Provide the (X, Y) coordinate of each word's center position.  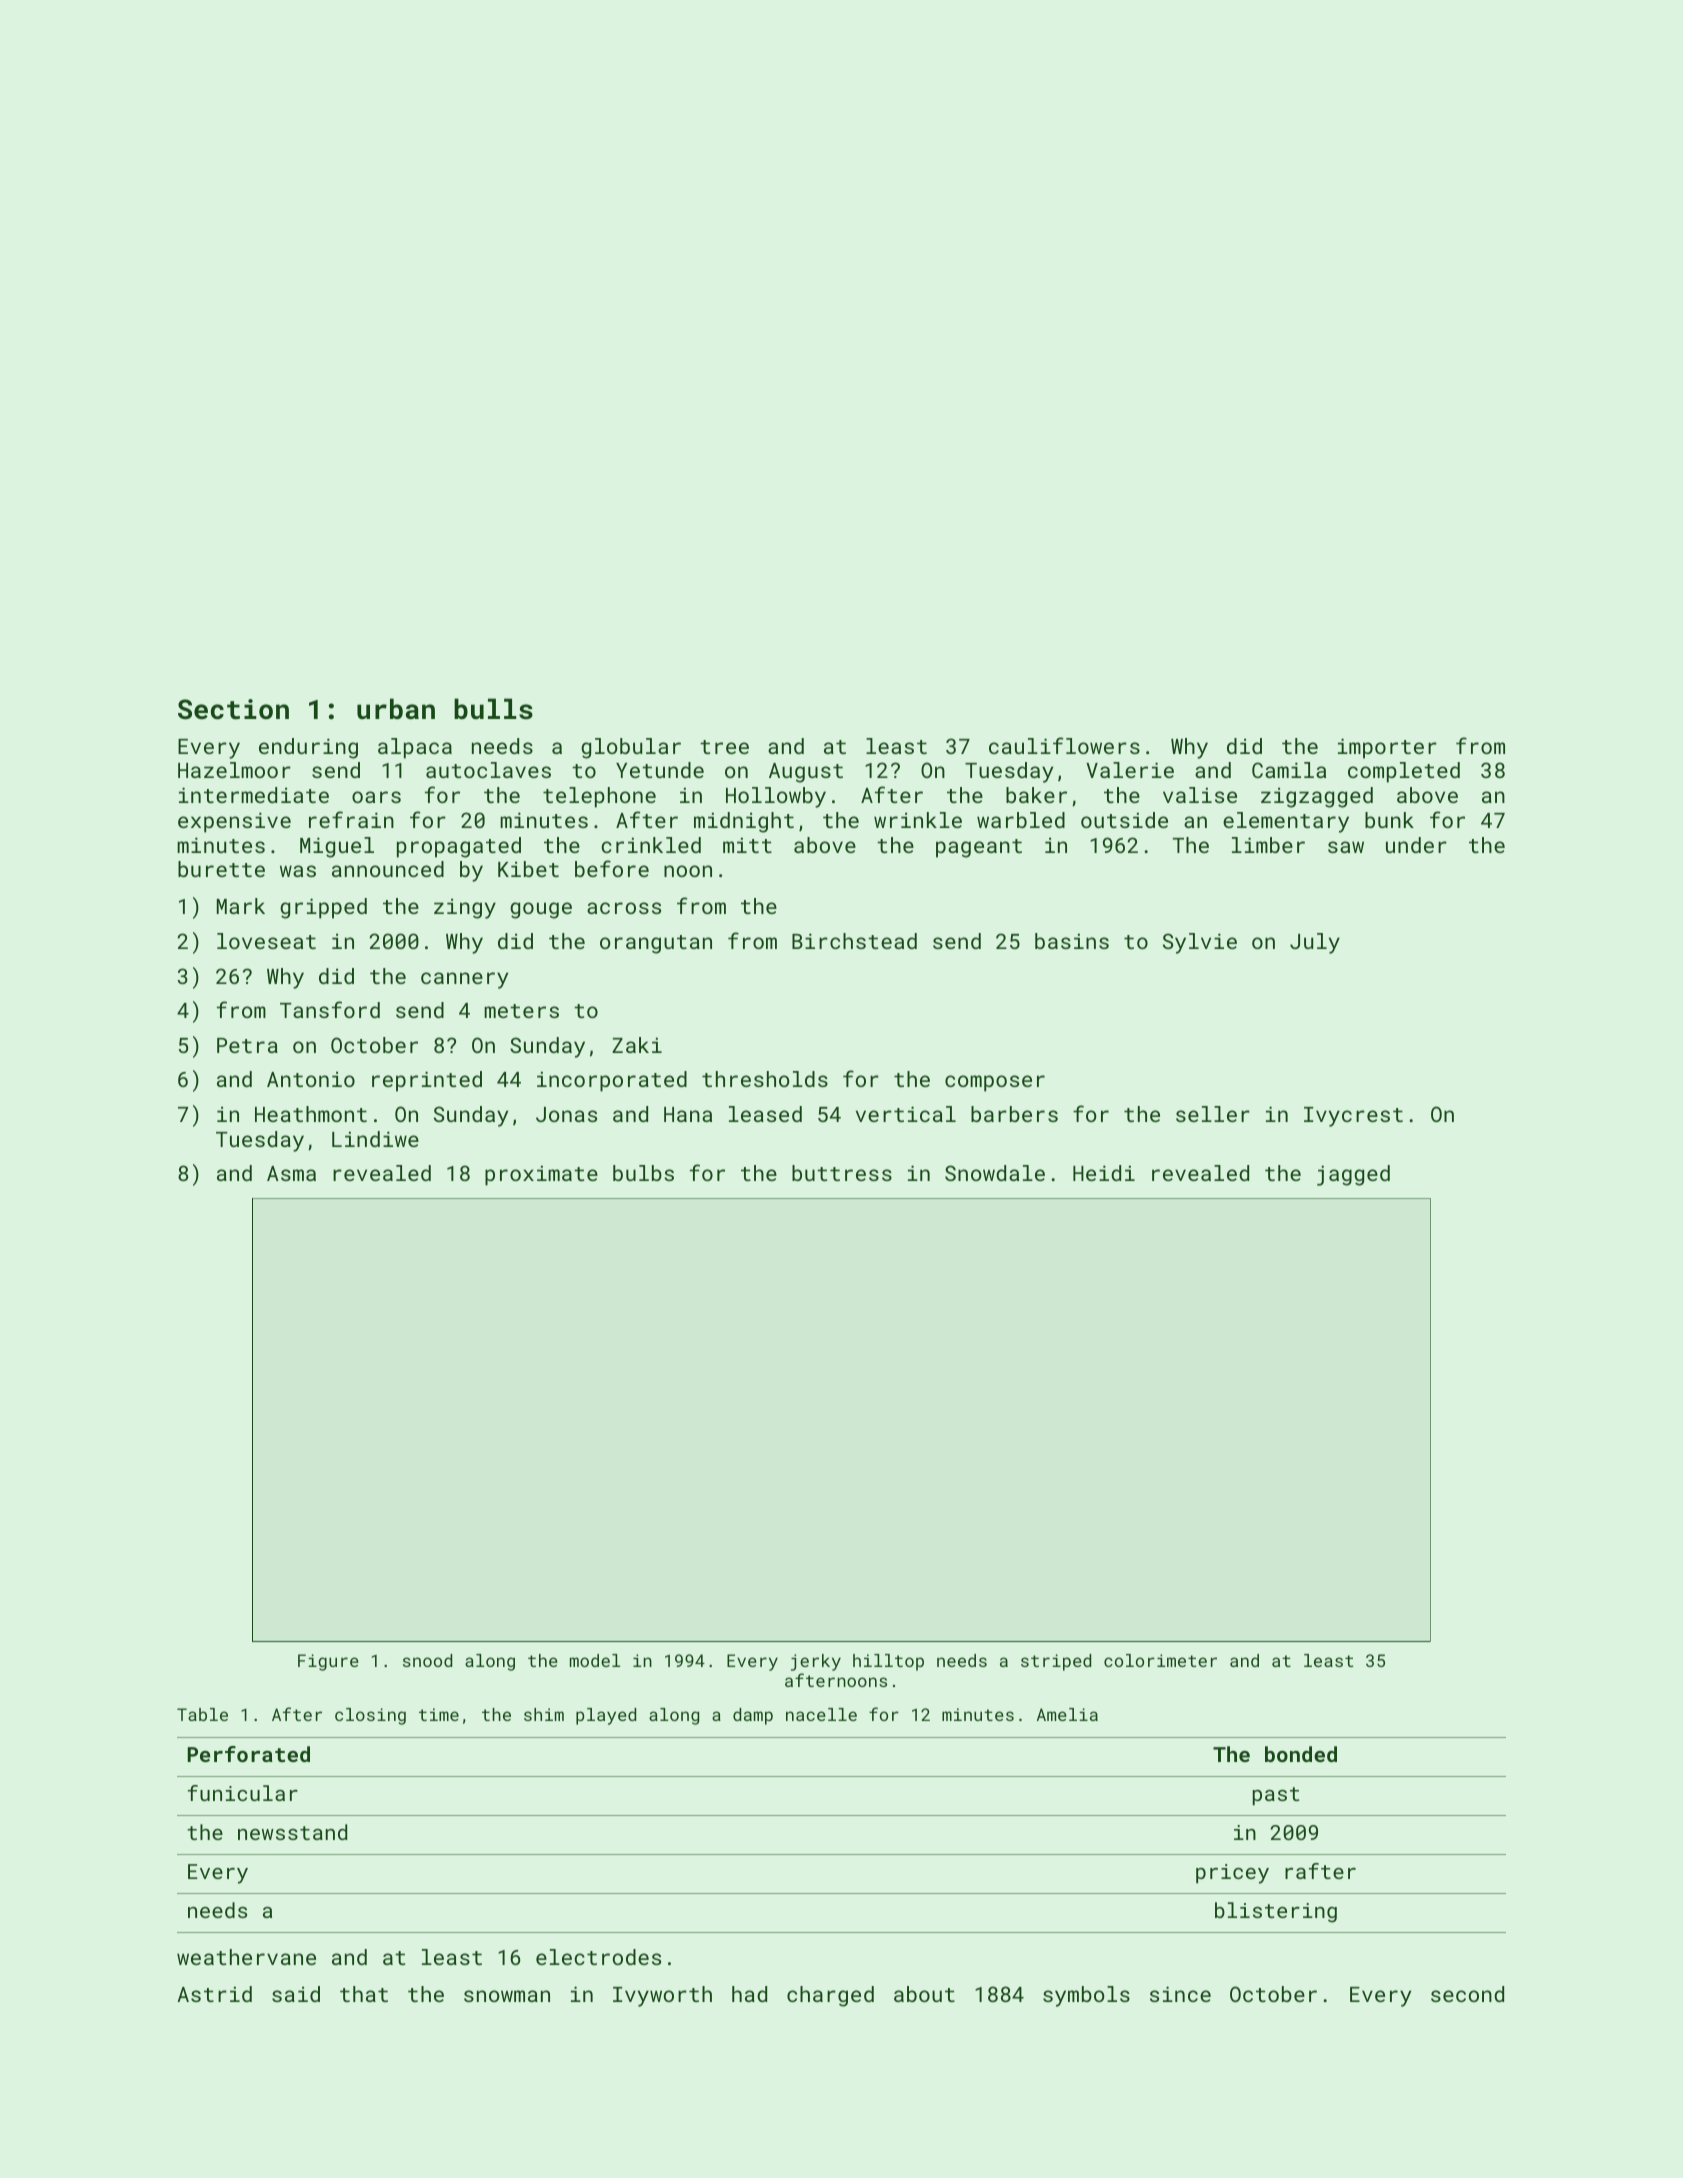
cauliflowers (1064, 745)
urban (396, 709)
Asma (291, 1173)
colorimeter (1160, 1660)
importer (1387, 748)
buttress (842, 1173)
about (924, 1994)
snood (427, 1660)
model (595, 1660)
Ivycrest (1353, 1117)
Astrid (215, 1994)
